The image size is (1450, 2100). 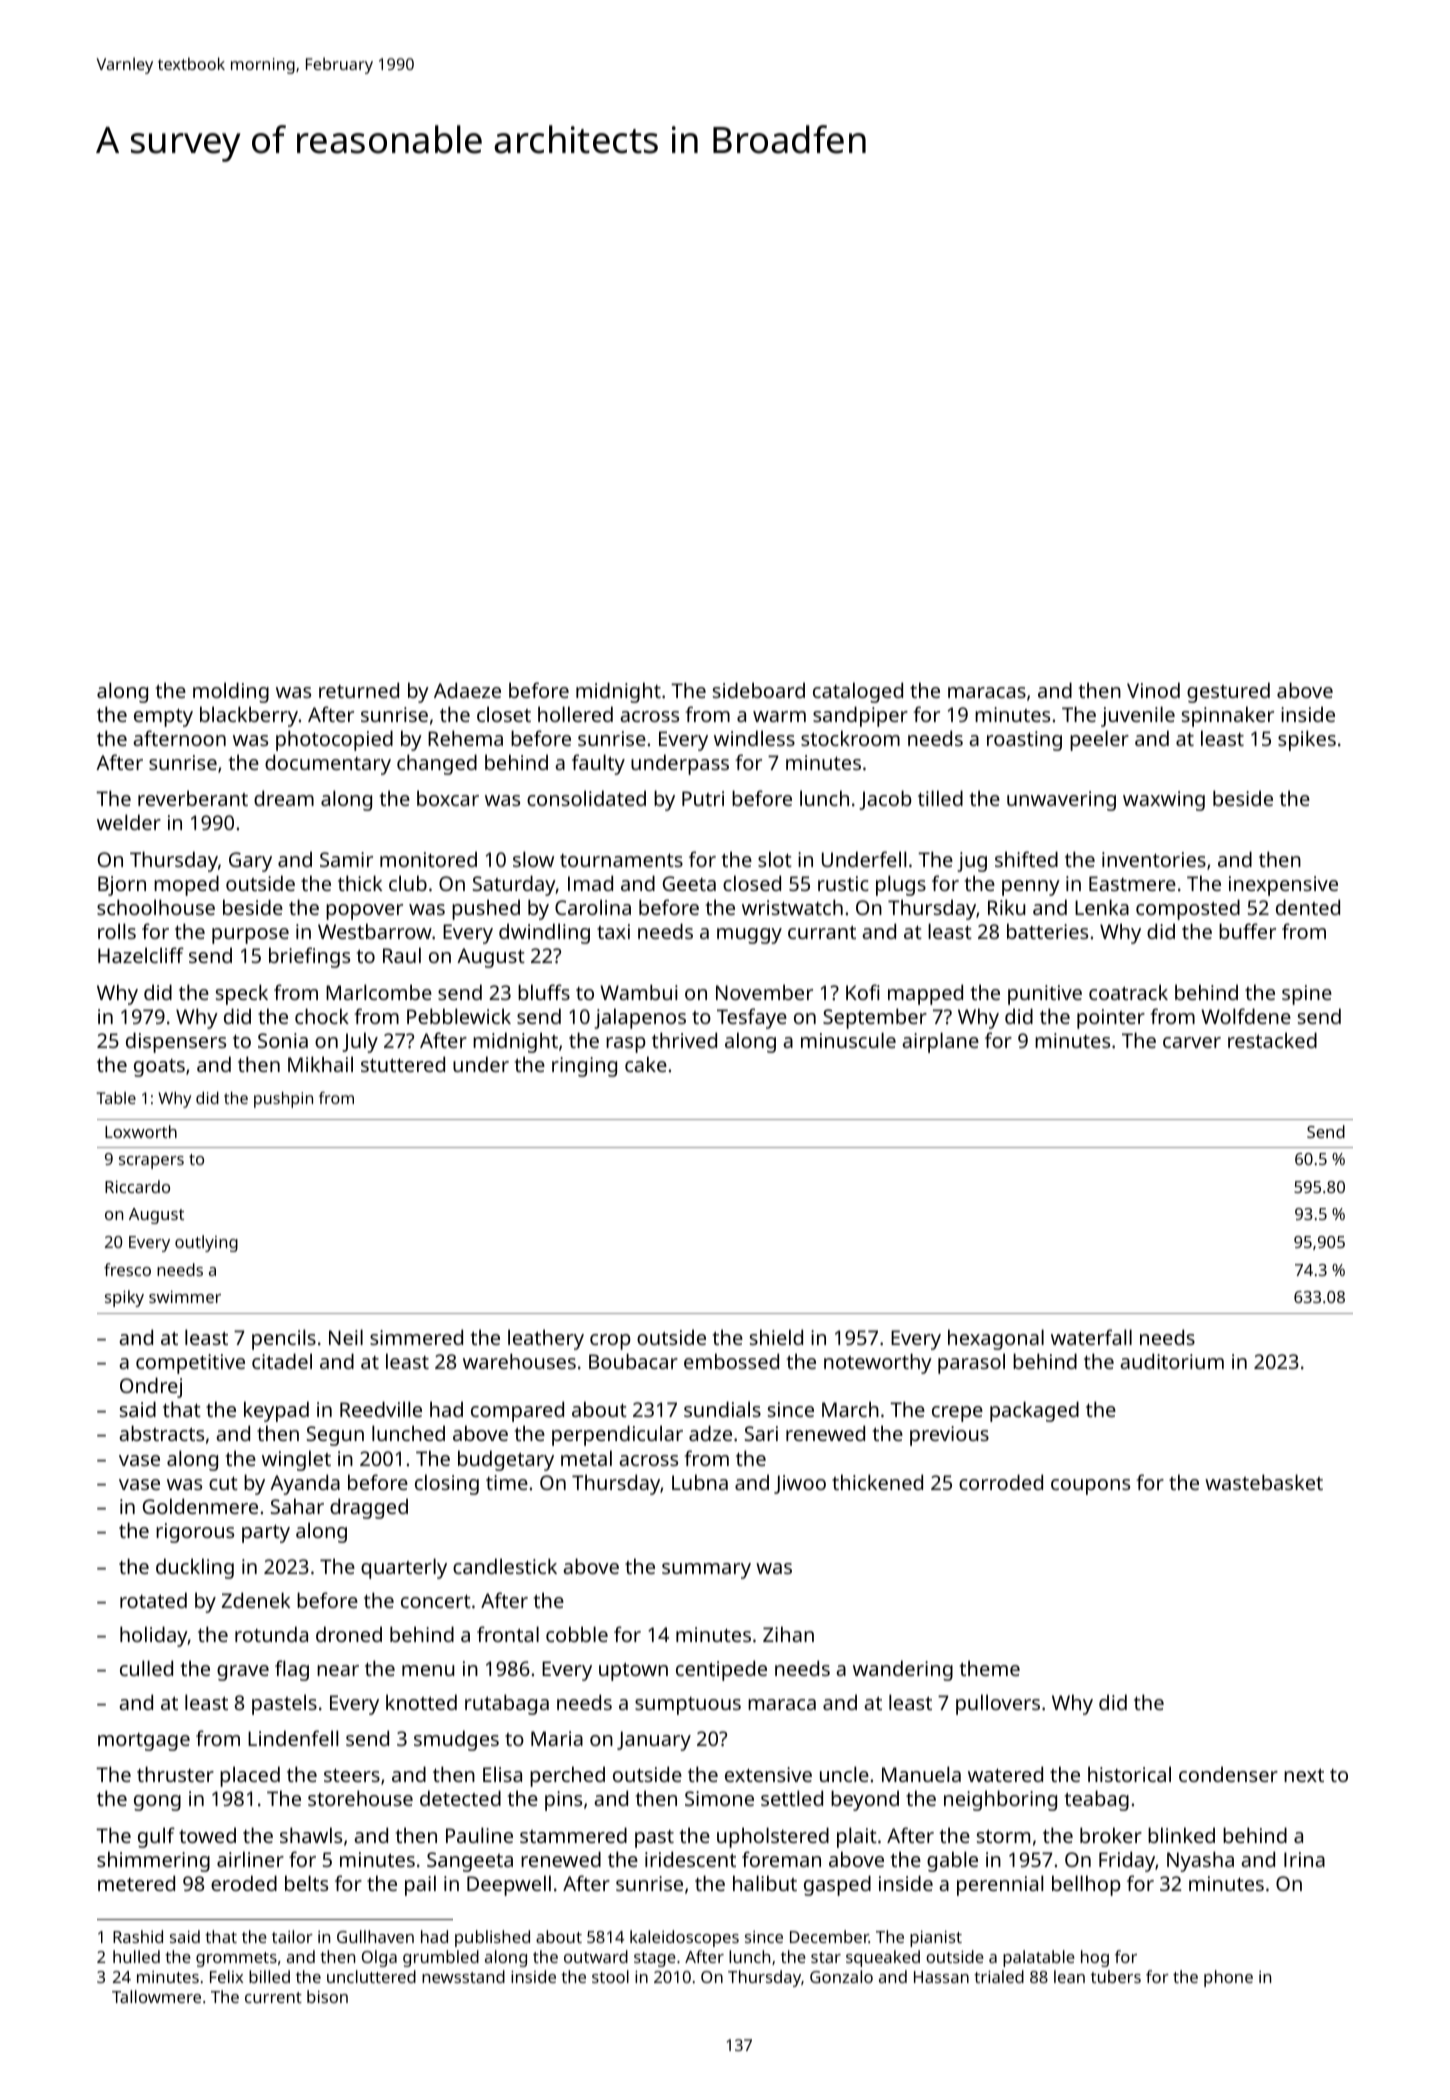 What do you see at coordinates (586, 798) in the screenshot?
I see `consolidated` at bounding box center [586, 798].
